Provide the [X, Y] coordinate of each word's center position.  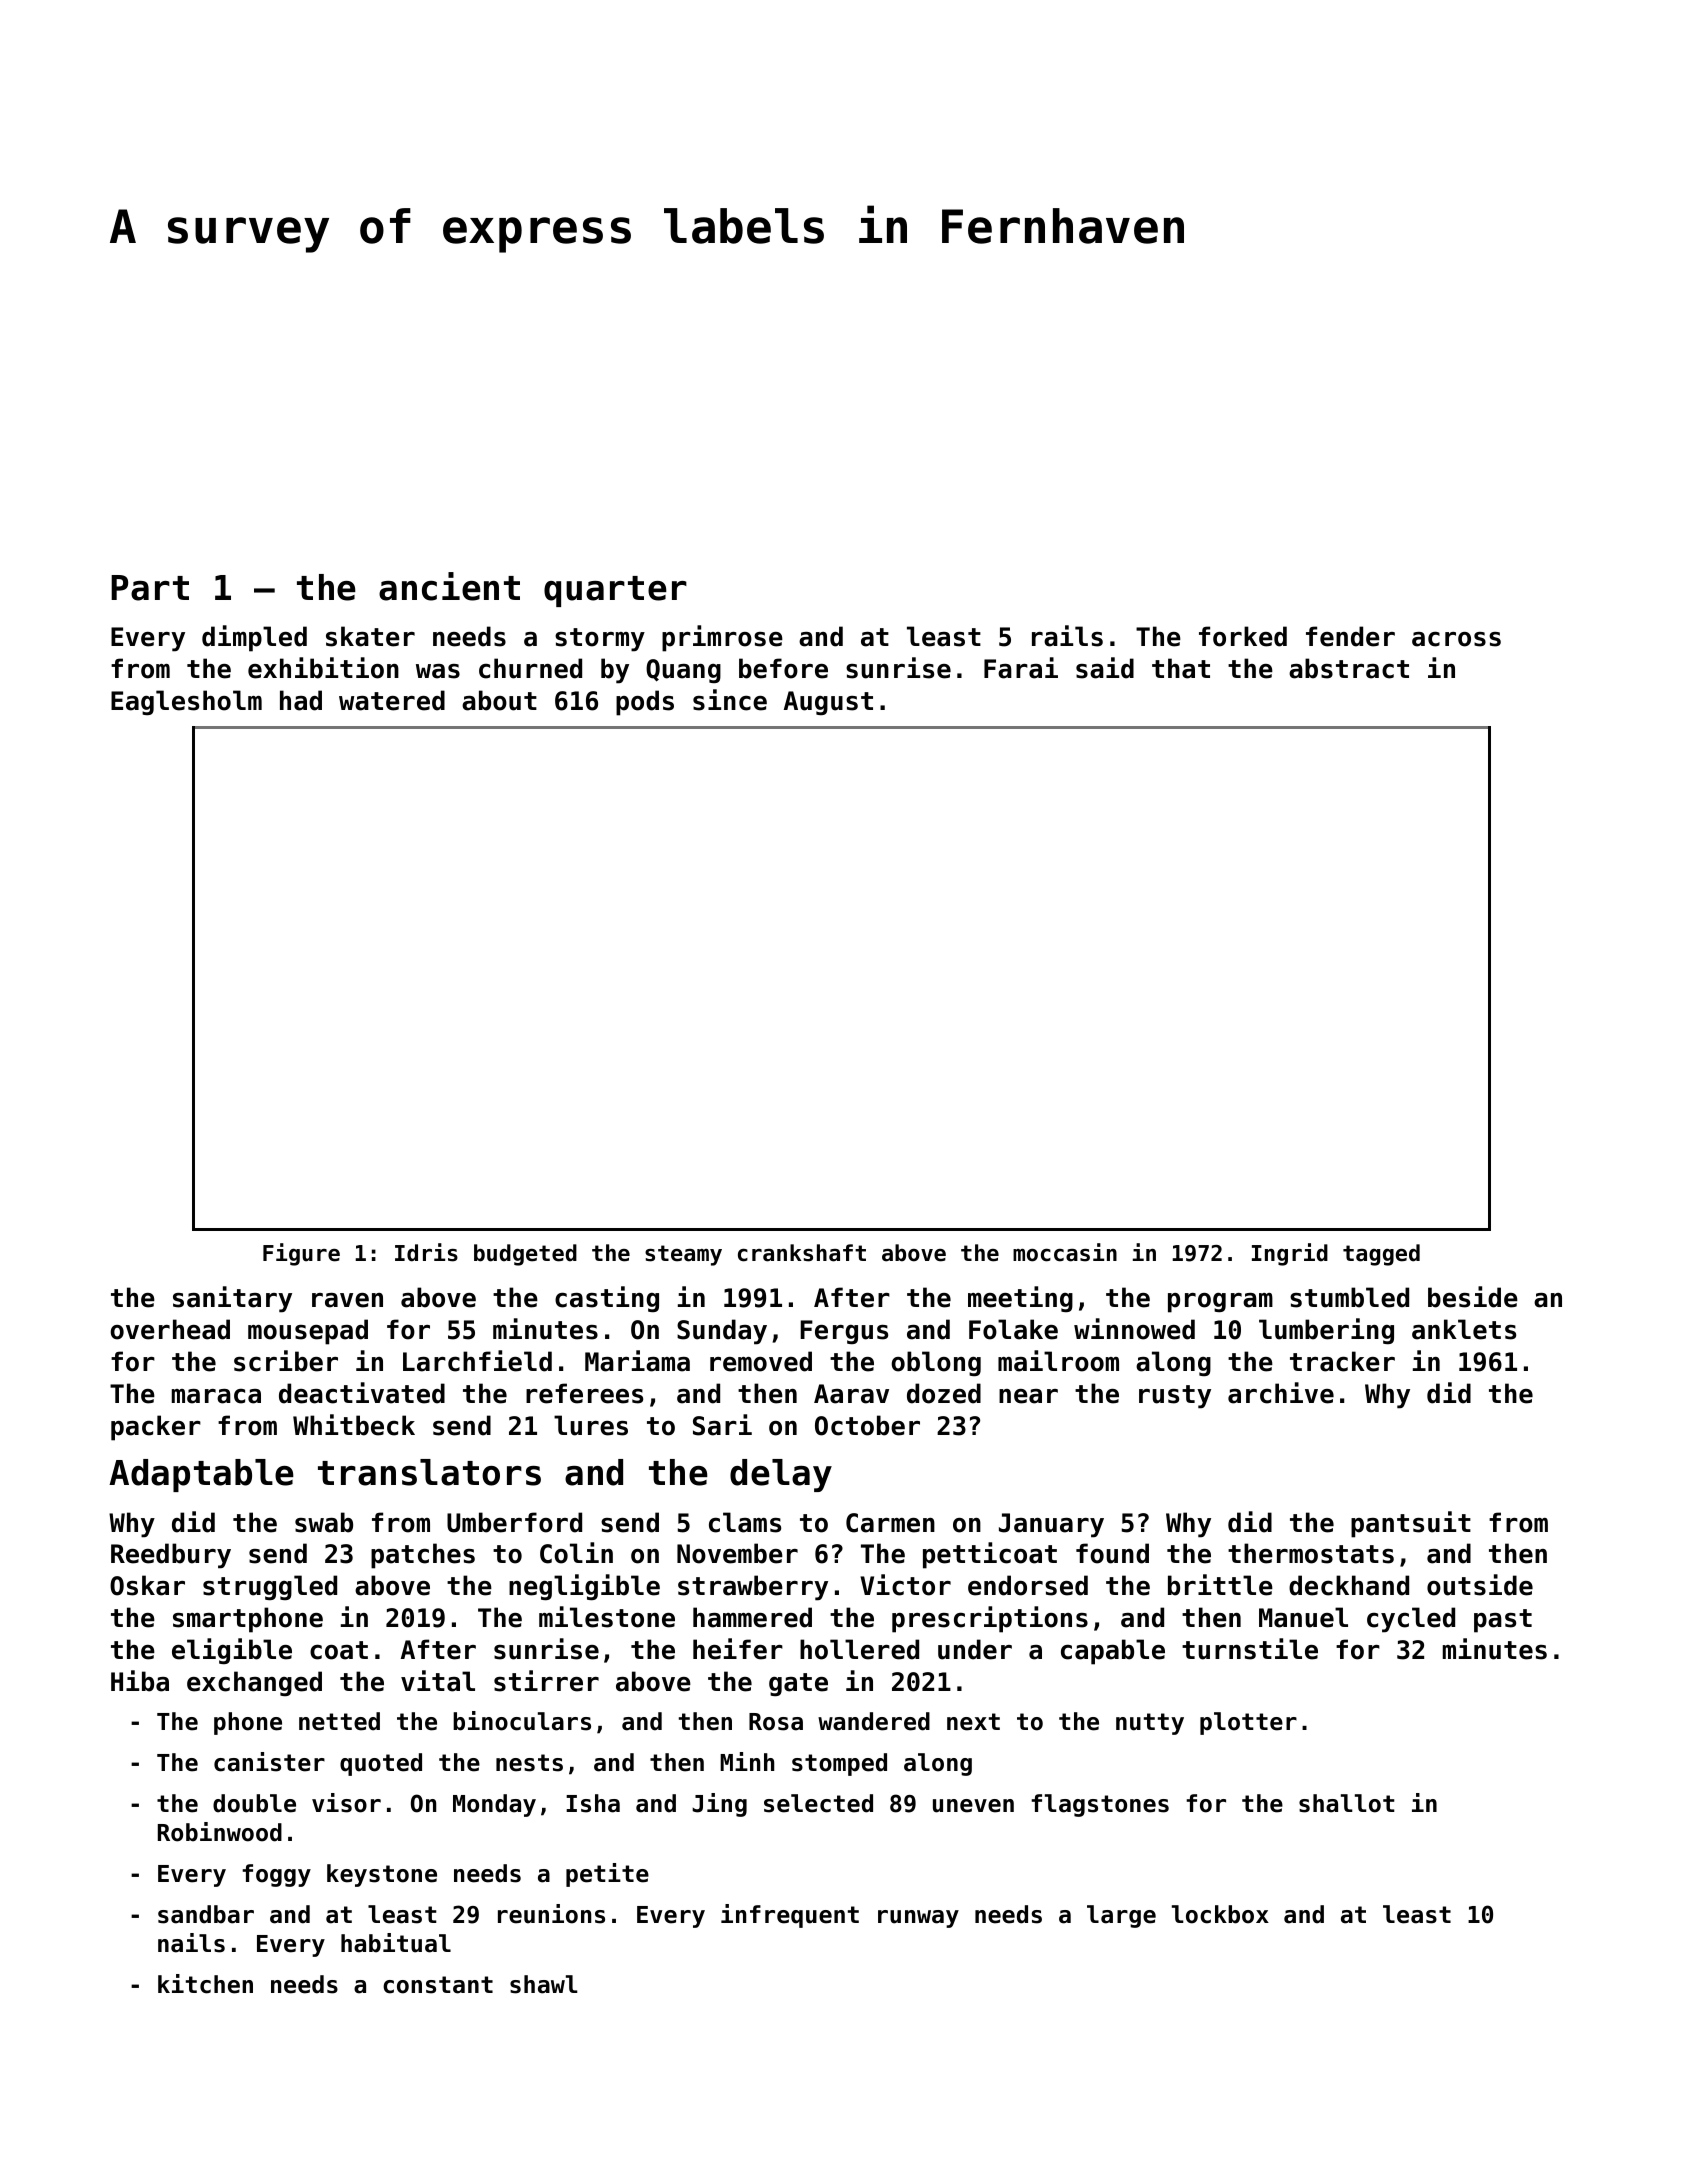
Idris [426, 1252]
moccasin [1065, 1252]
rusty [1175, 1397]
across [1456, 639]
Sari [722, 1425]
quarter [615, 591]
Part [150, 588]
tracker [1342, 1361]
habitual [396, 1943]
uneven [973, 1806]
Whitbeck [354, 1425]
